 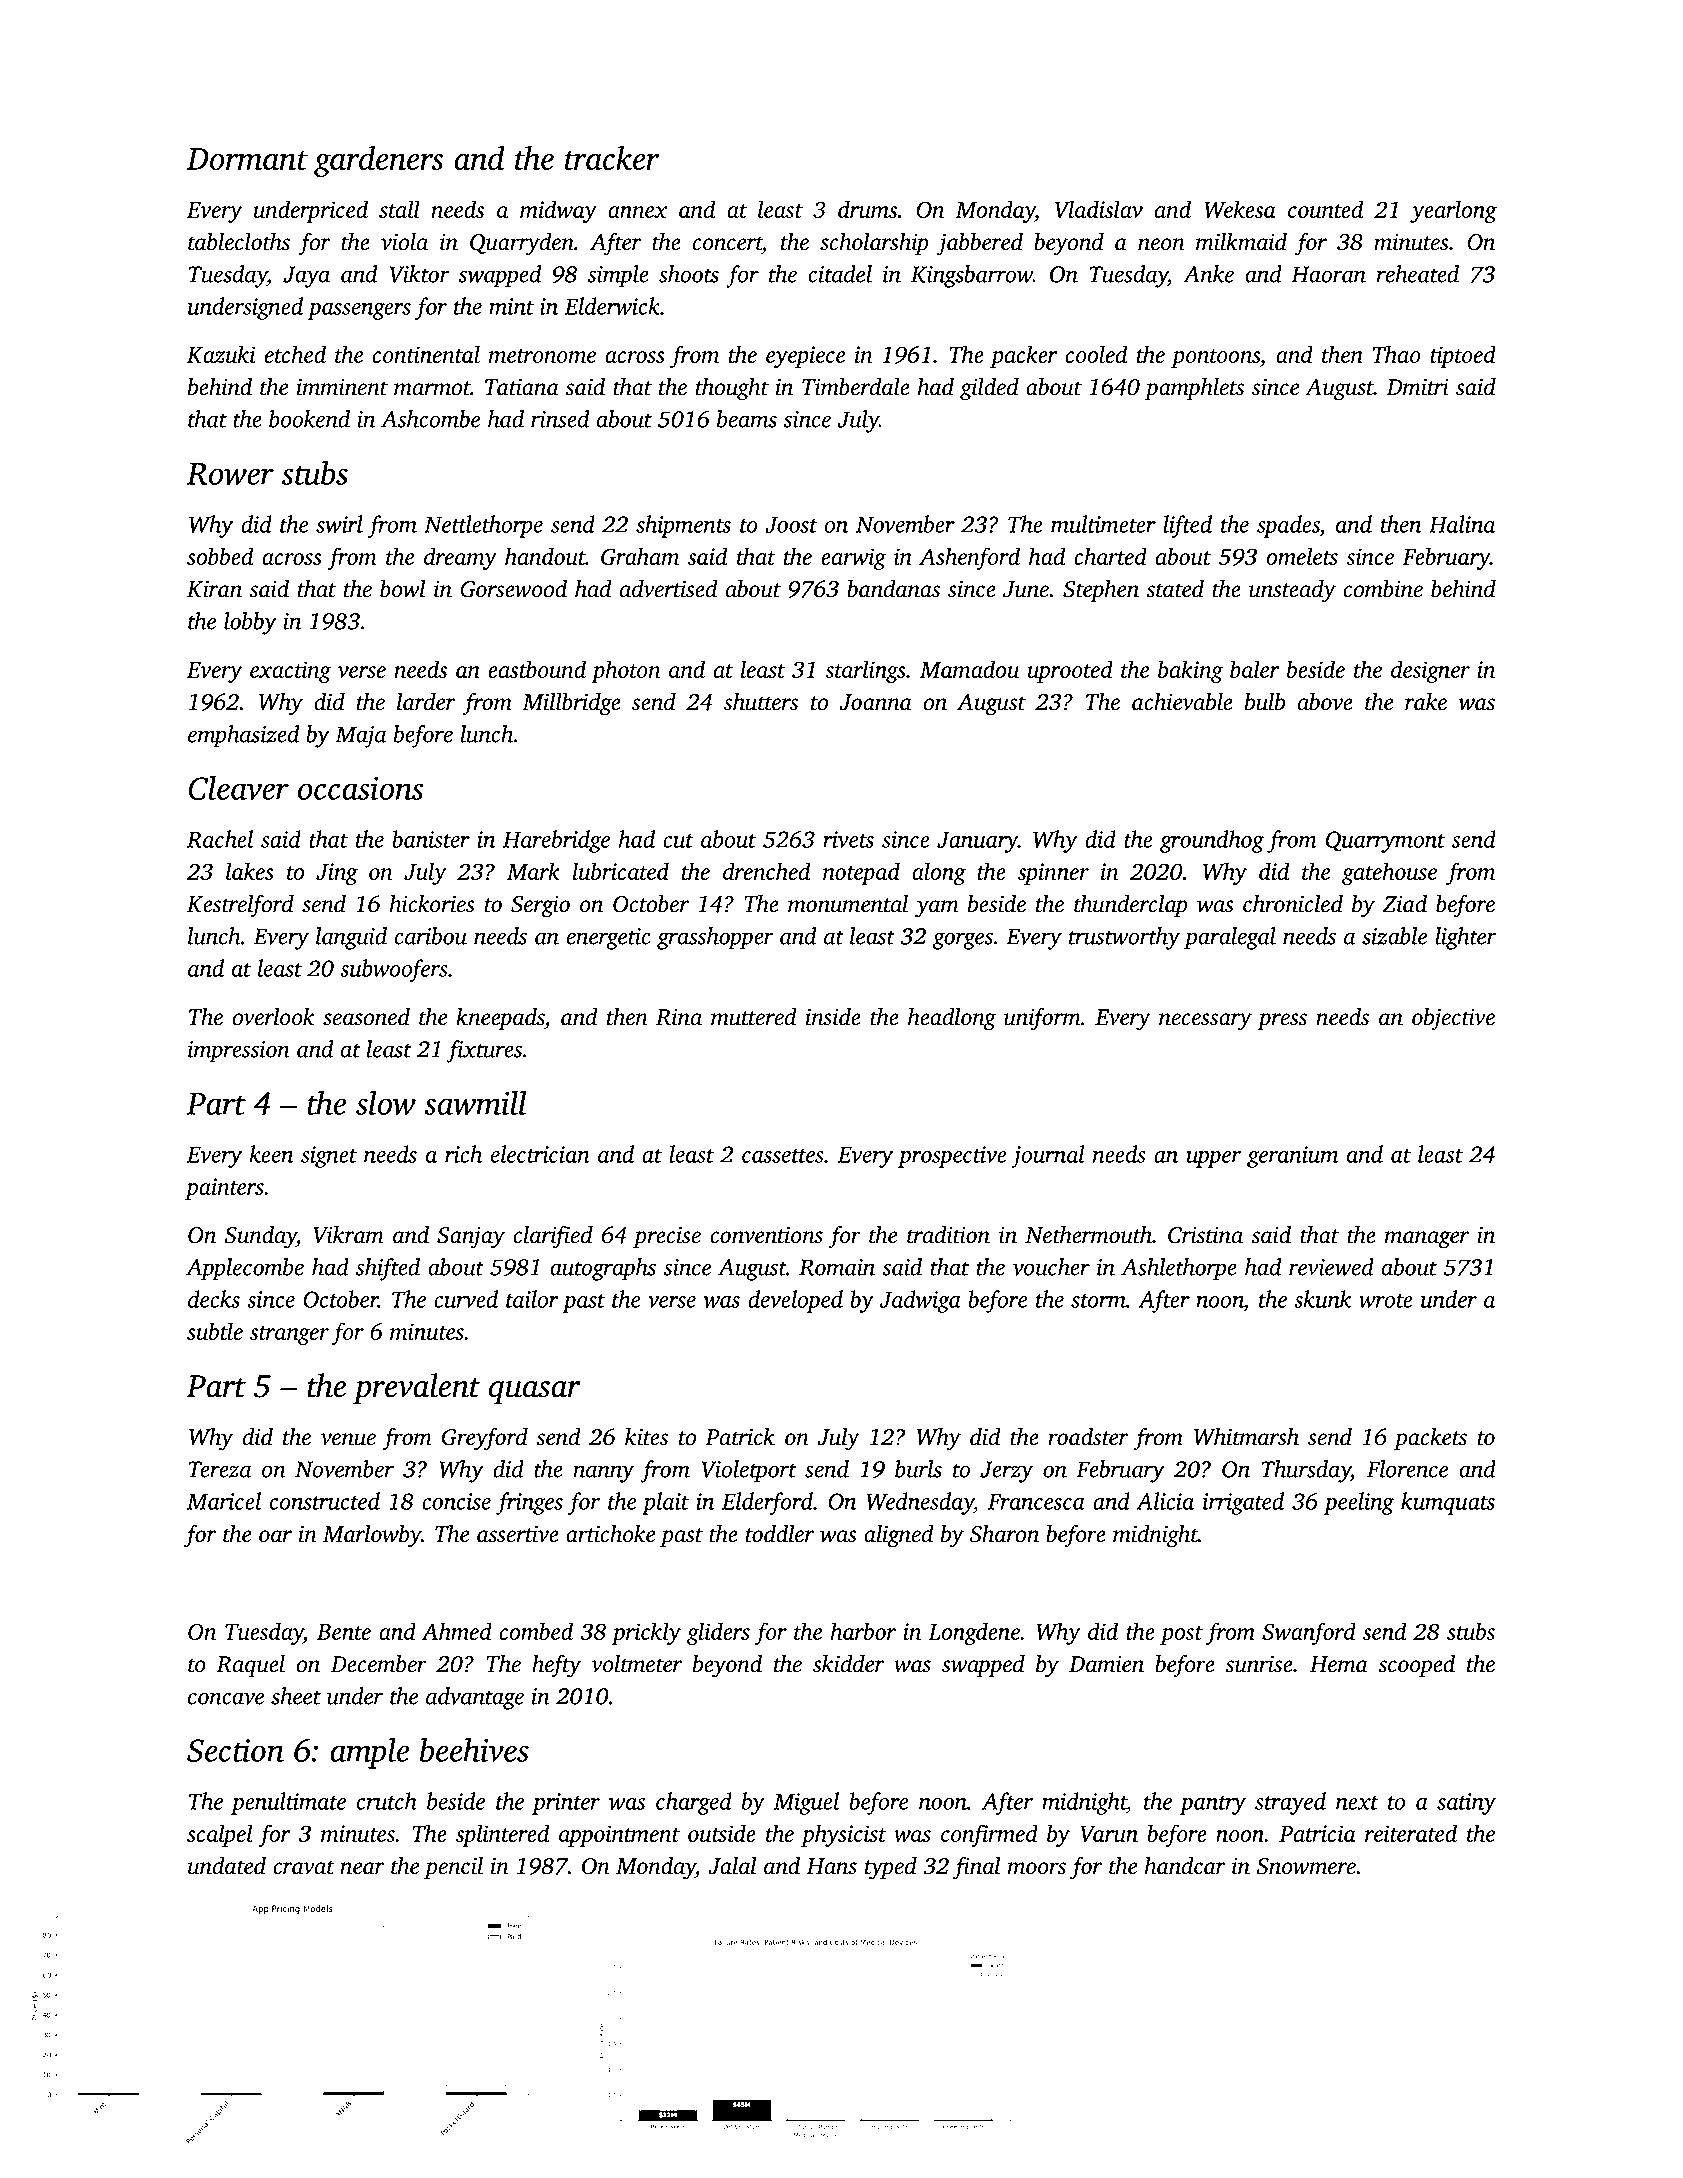 I want to click on gardeners, so click(x=378, y=161).
